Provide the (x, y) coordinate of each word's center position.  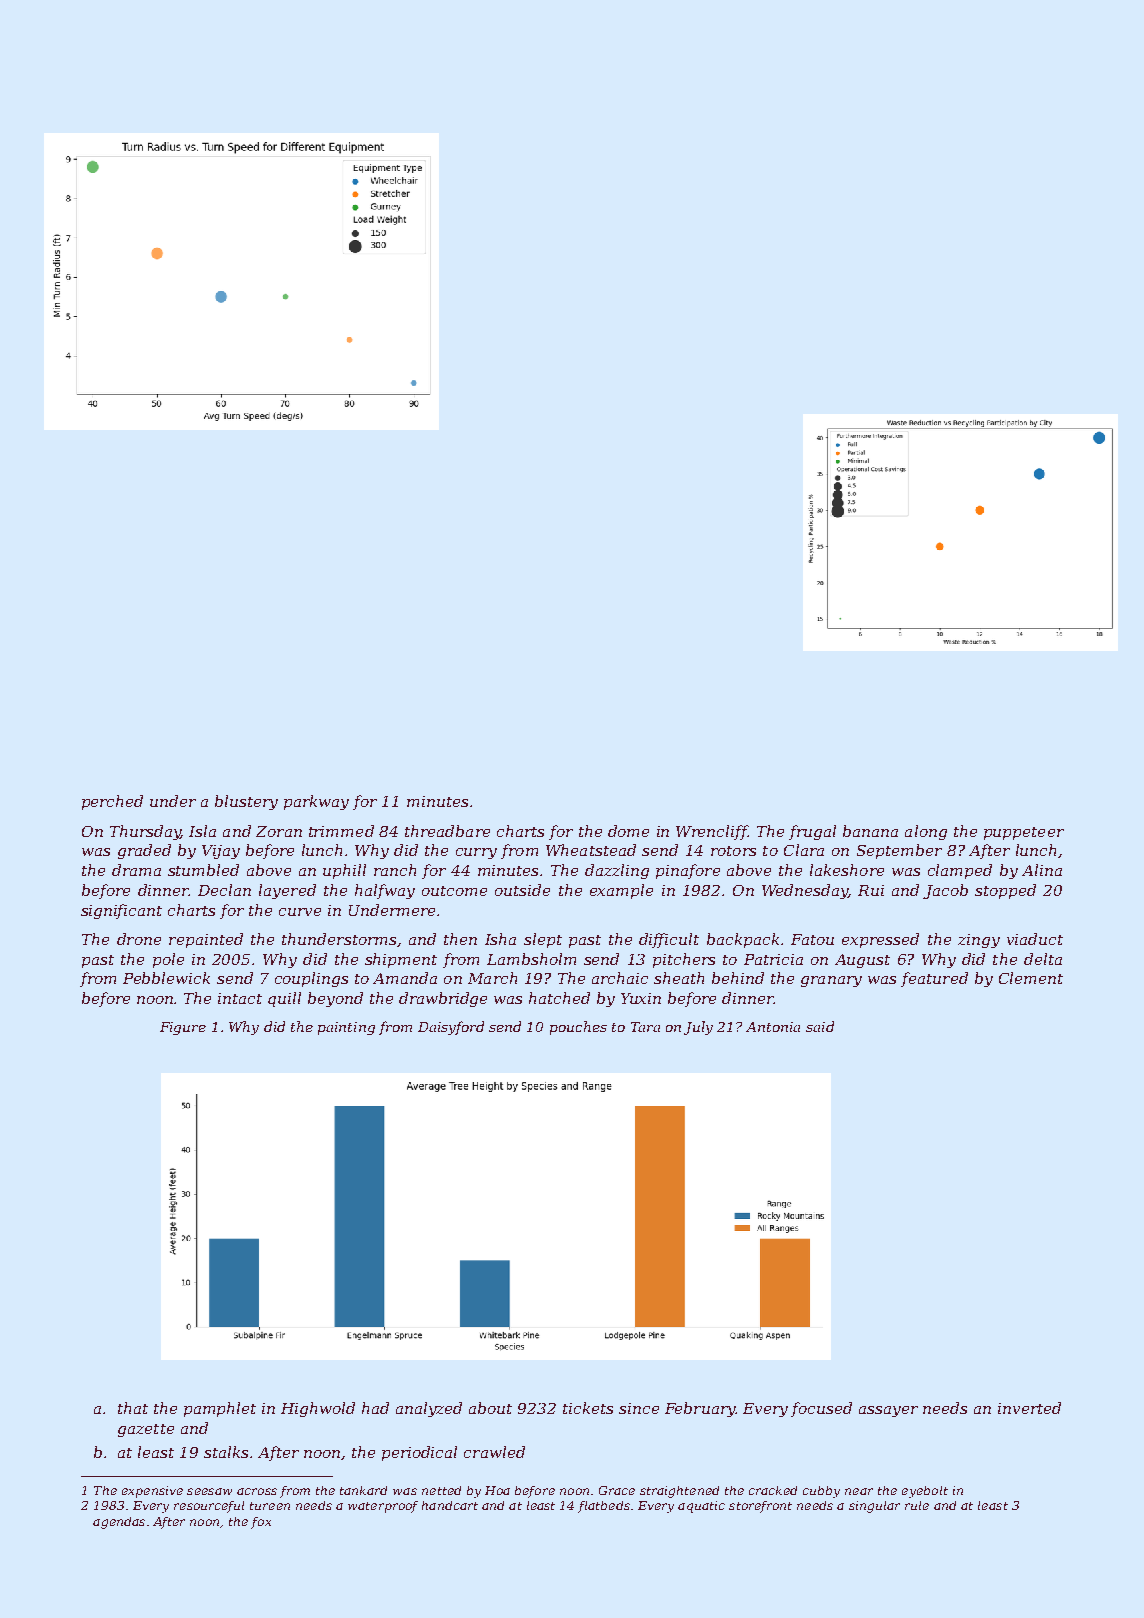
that (133, 1408)
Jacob (945, 891)
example (621, 891)
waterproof (383, 1507)
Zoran (279, 831)
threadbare (447, 831)
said (820, 1026)
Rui (871, 890)
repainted (206, 940)
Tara (645, 1027)
